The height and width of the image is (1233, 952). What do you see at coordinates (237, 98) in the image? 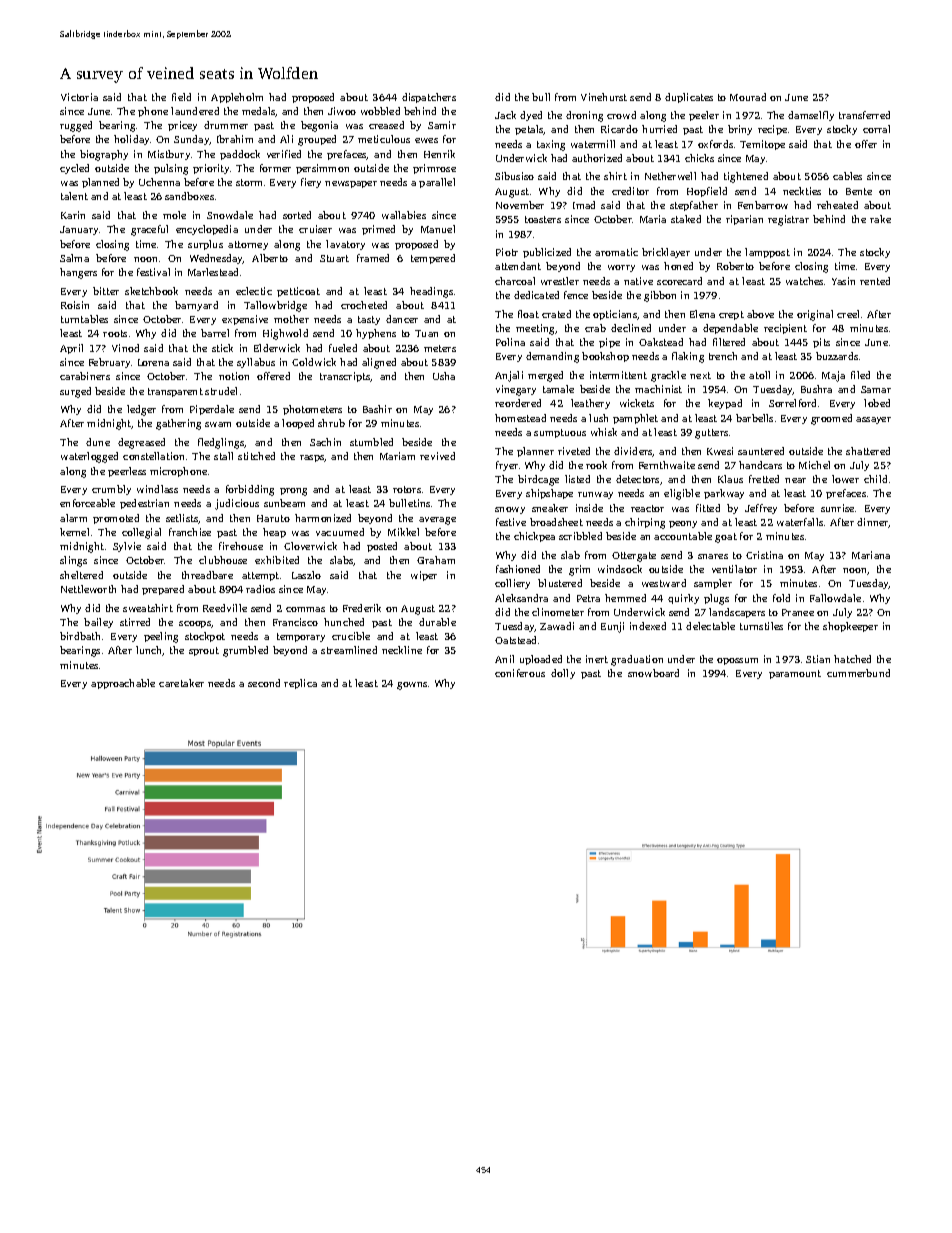
I see `Appleholm` at bounding box center [237, 98].
